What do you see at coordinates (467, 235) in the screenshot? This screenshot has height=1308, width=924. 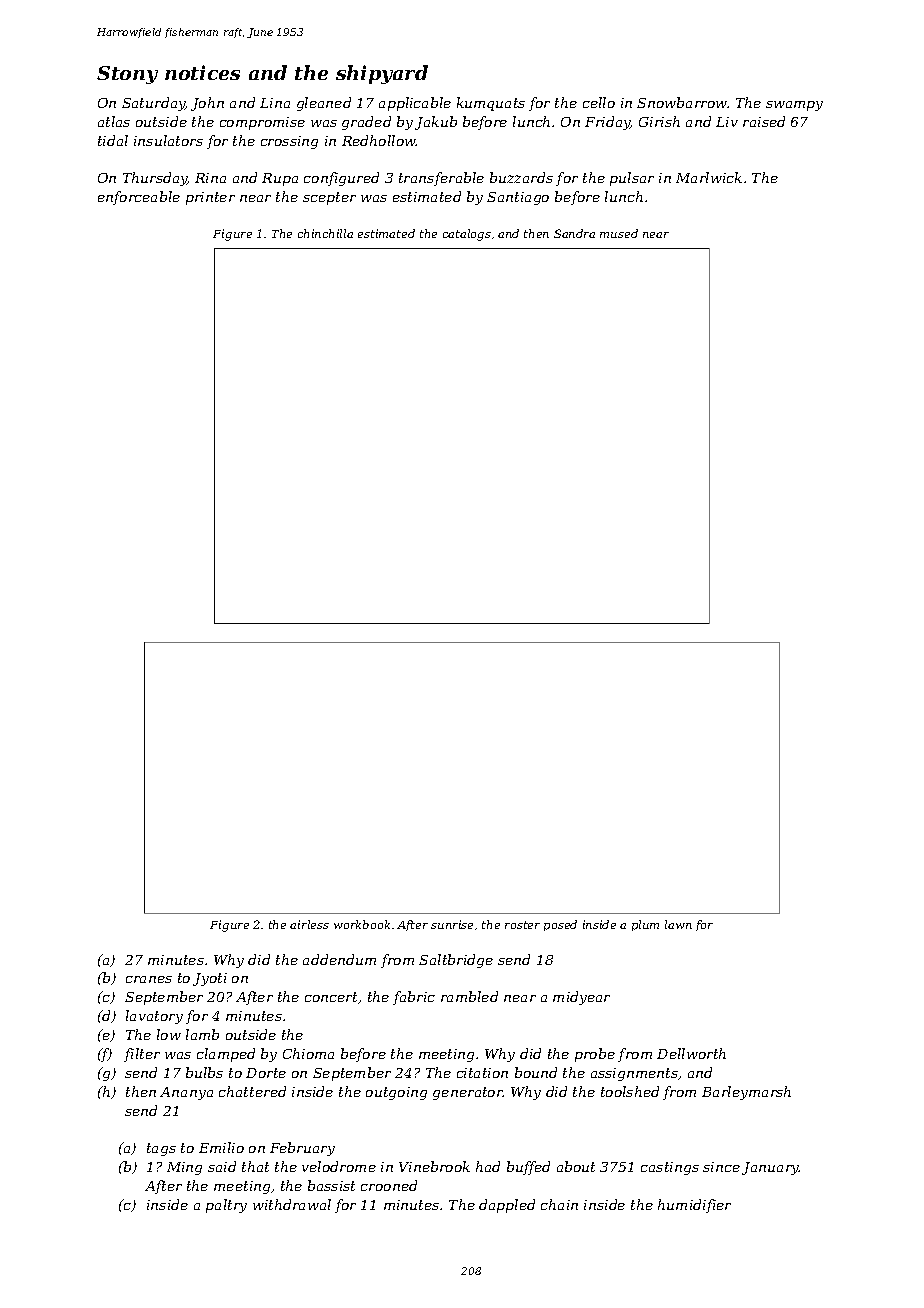 I see `catalogs` at bounding box center [467, 235].
